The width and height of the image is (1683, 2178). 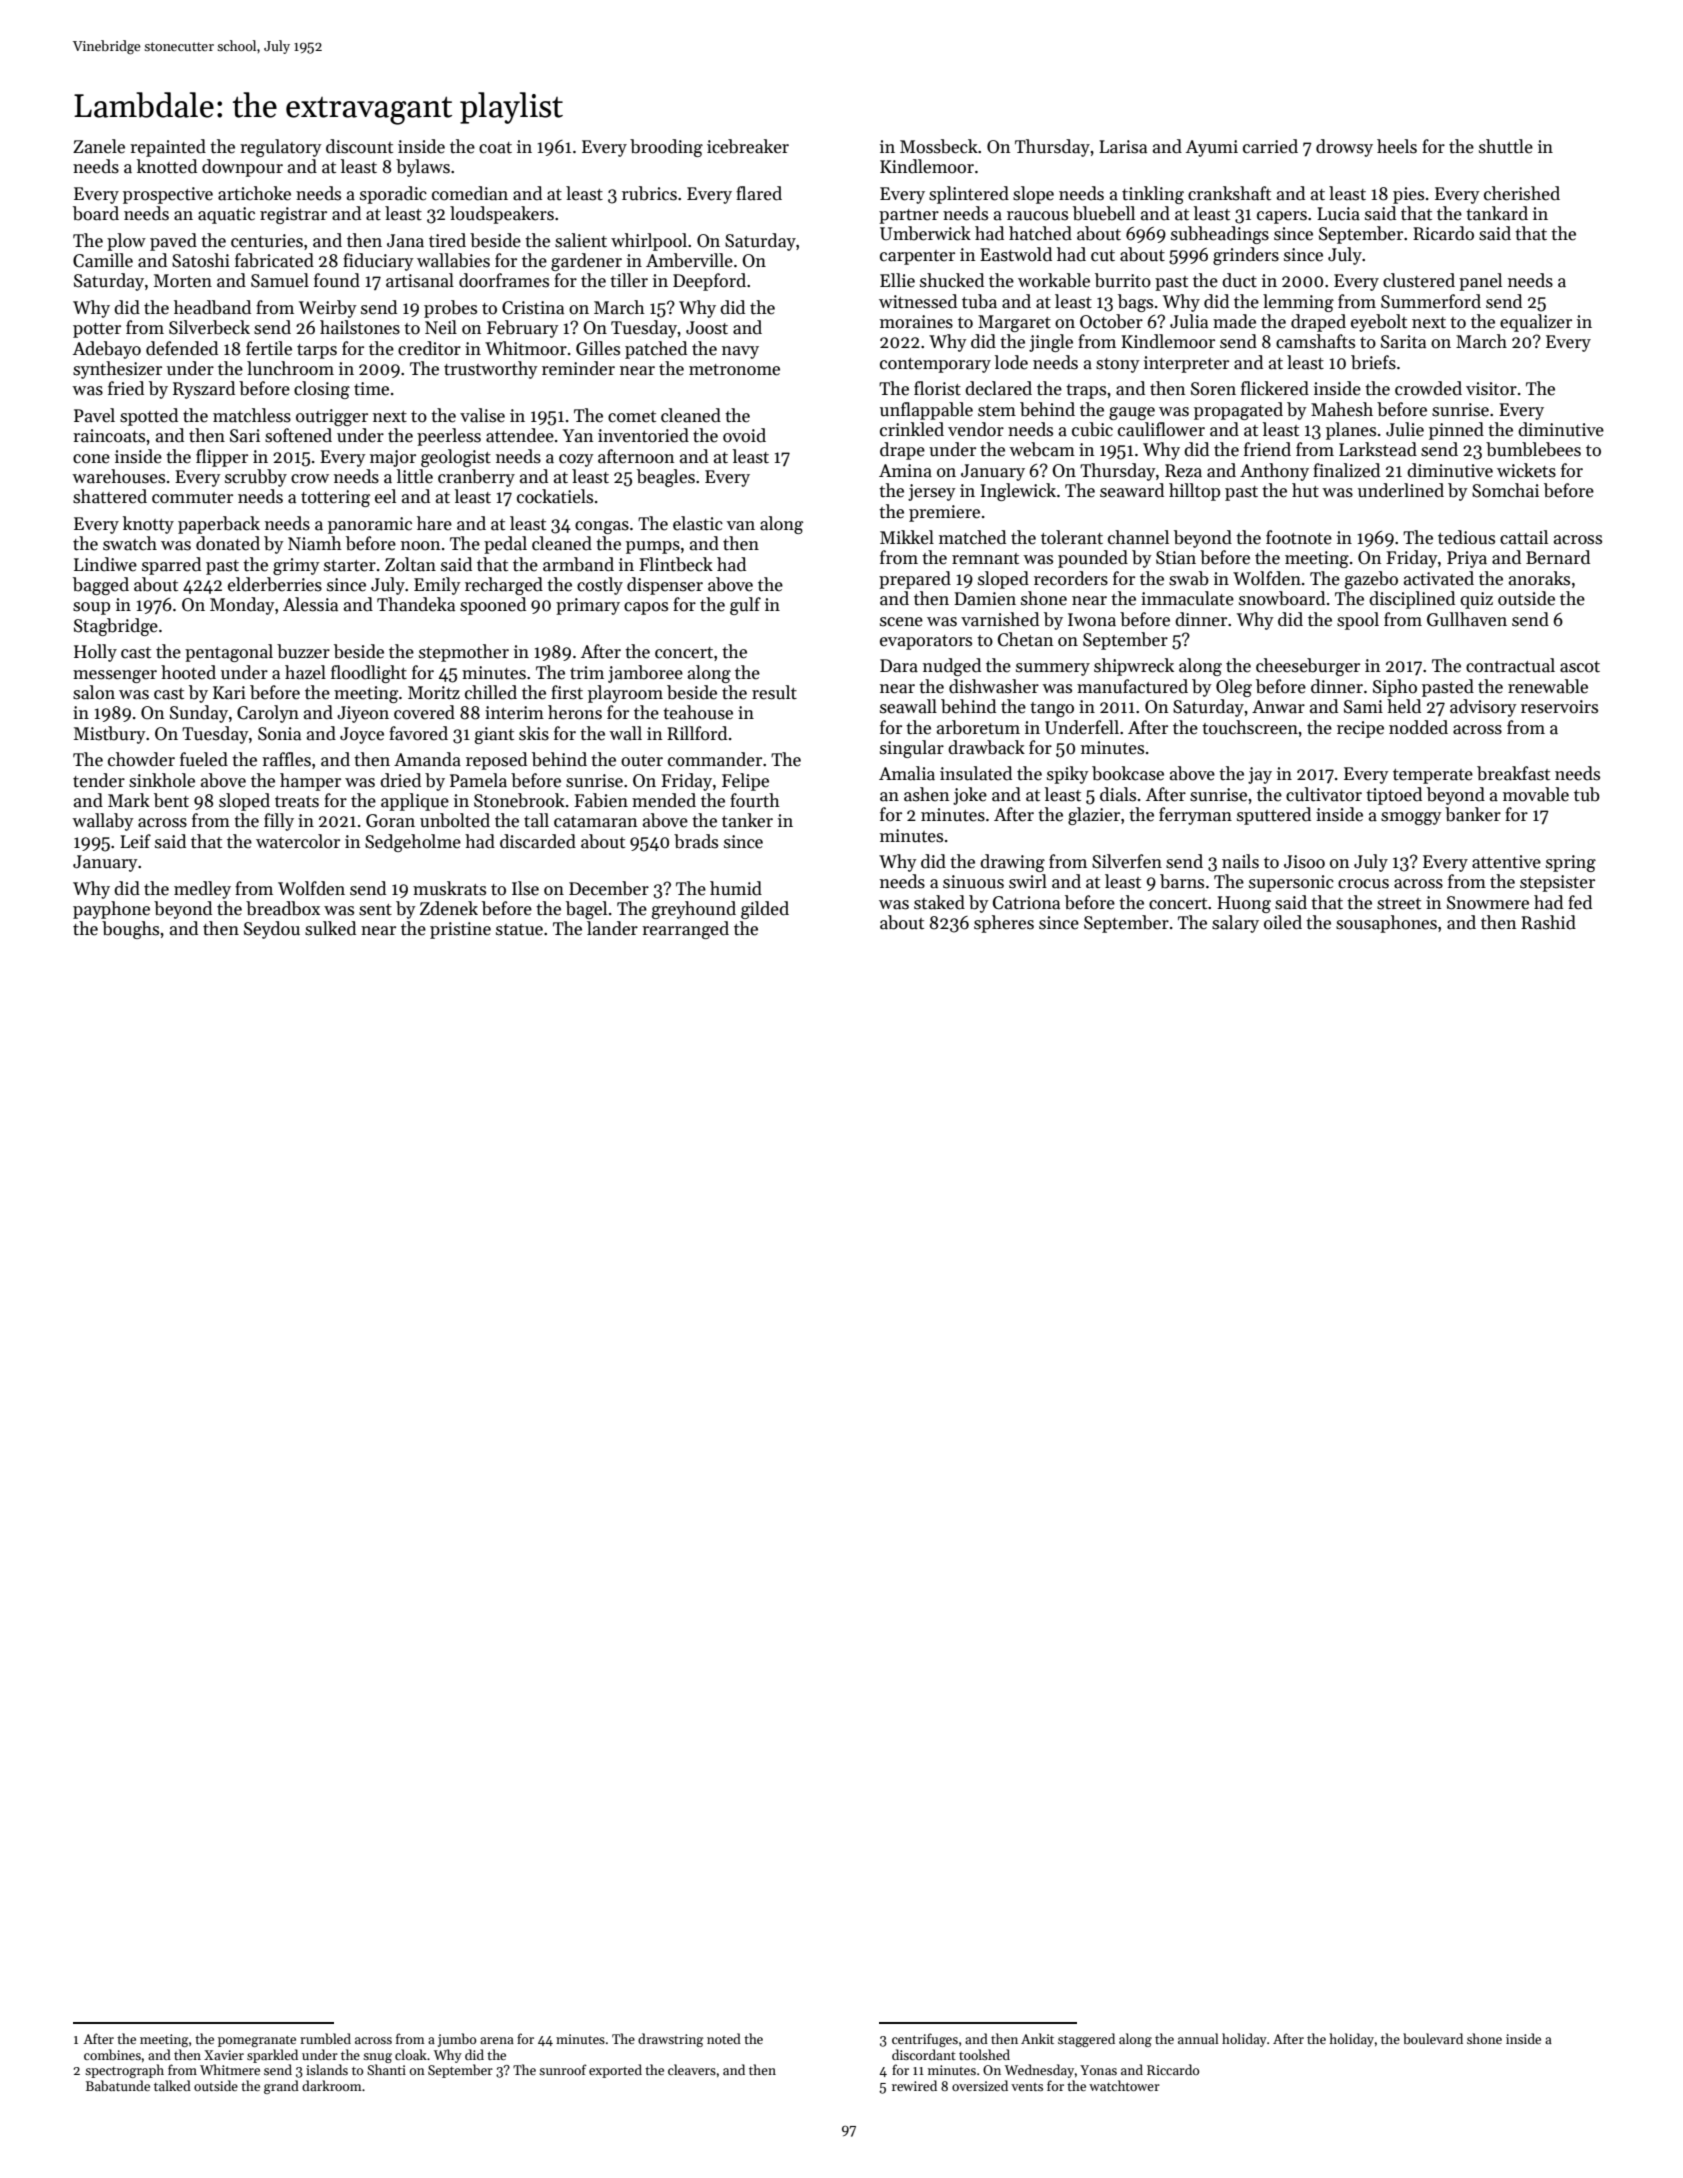 I want to click on exported, so click(x=615, y=2071).
